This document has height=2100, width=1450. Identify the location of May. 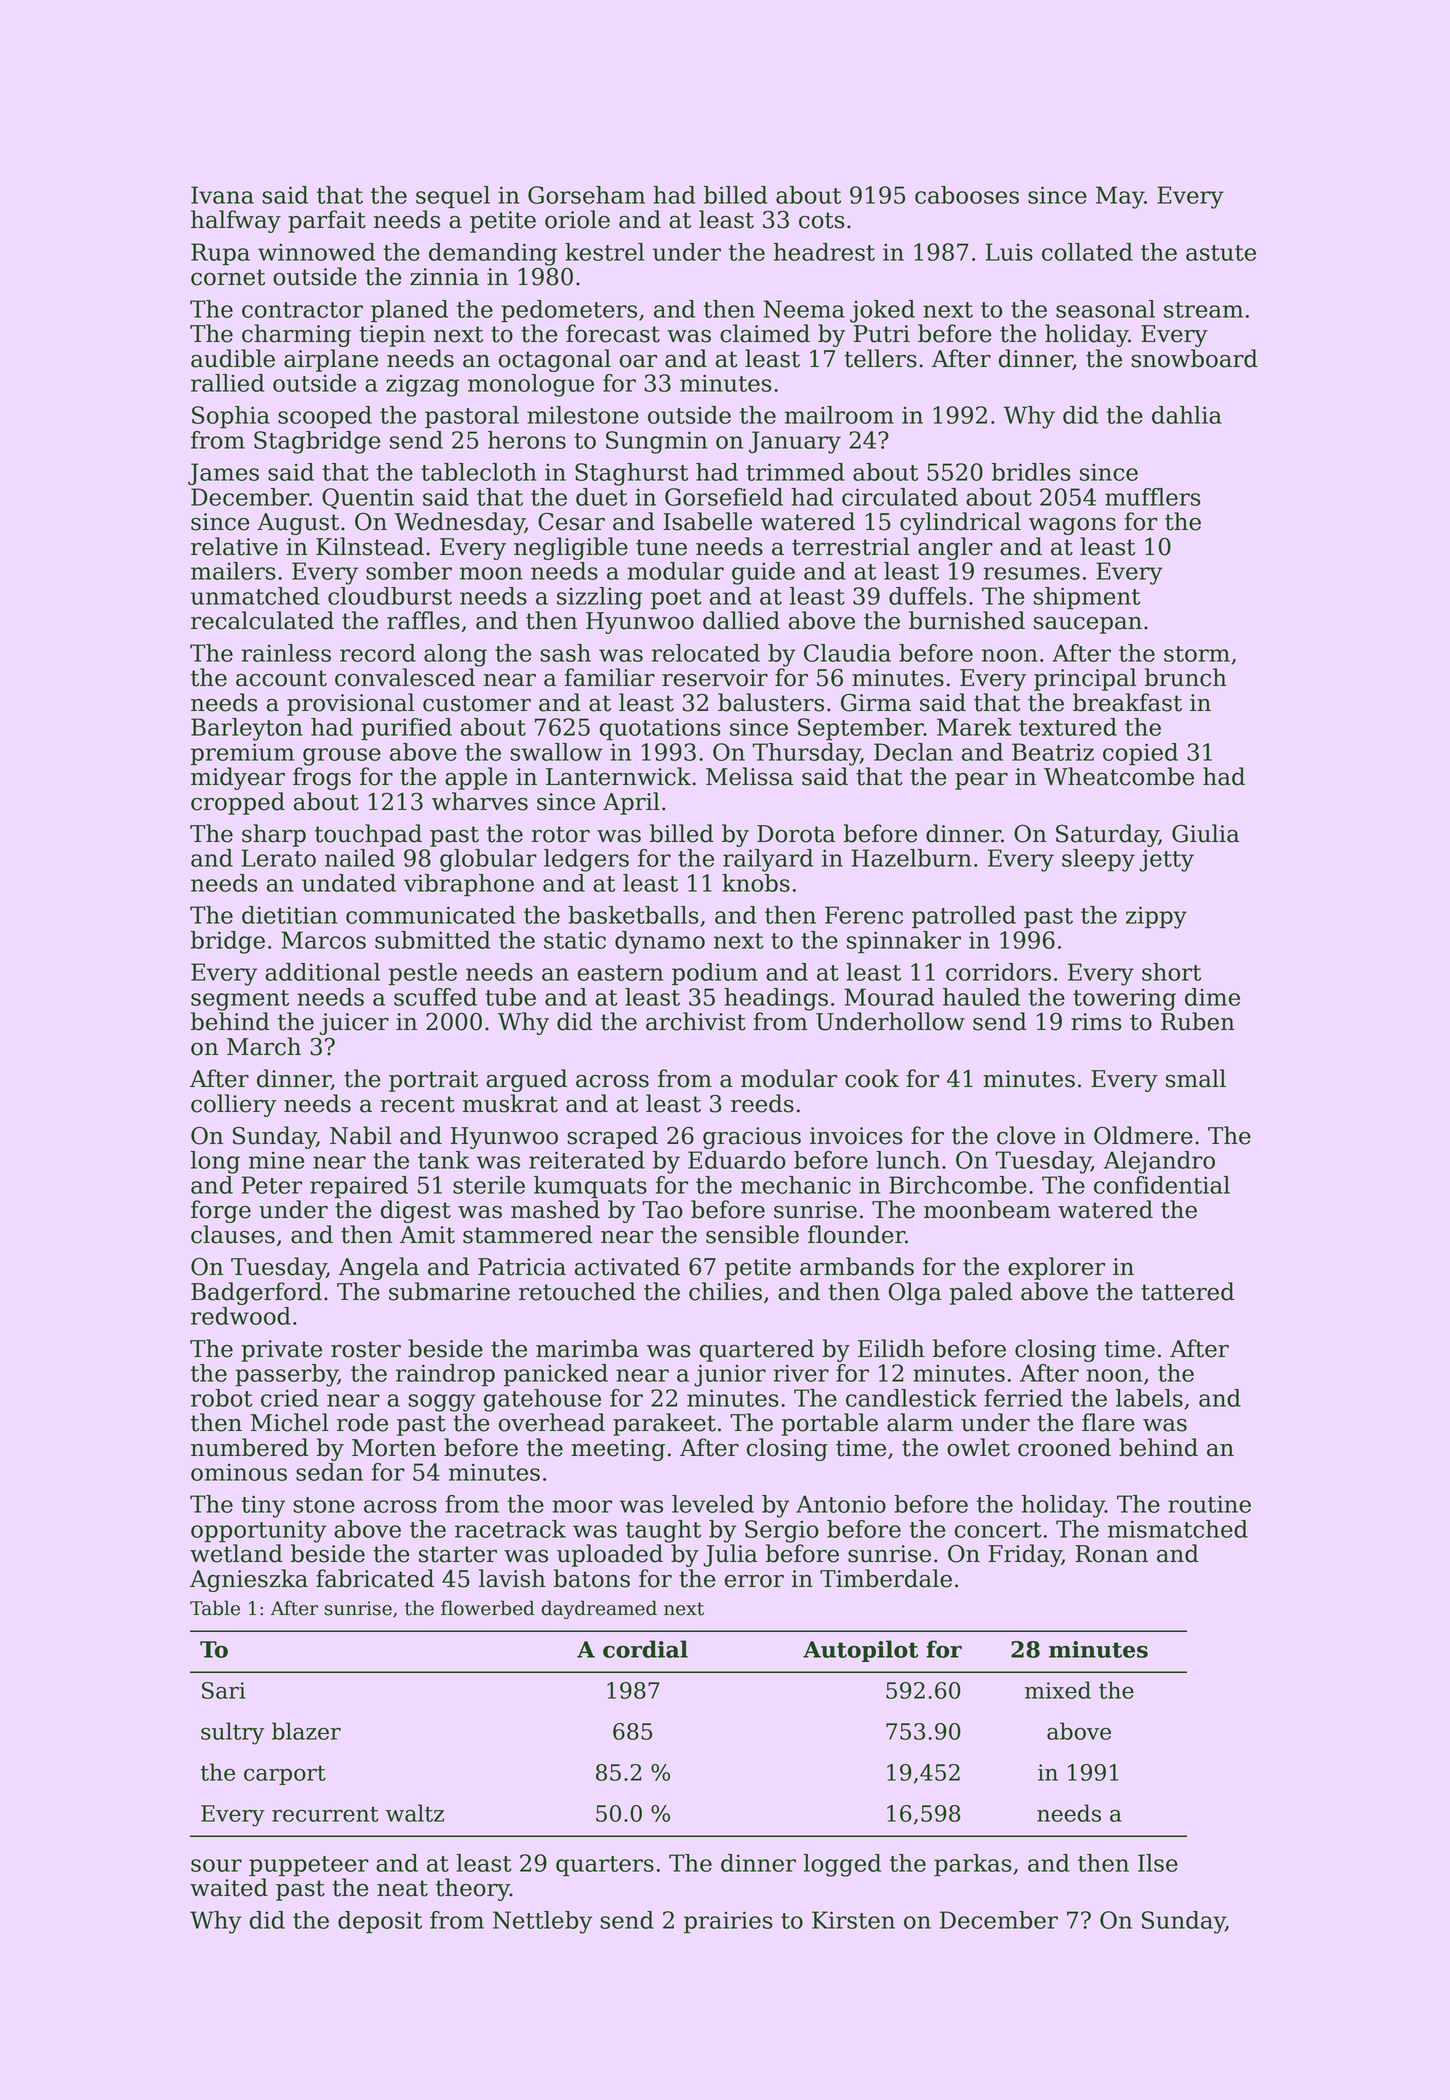
(1120, 197).
